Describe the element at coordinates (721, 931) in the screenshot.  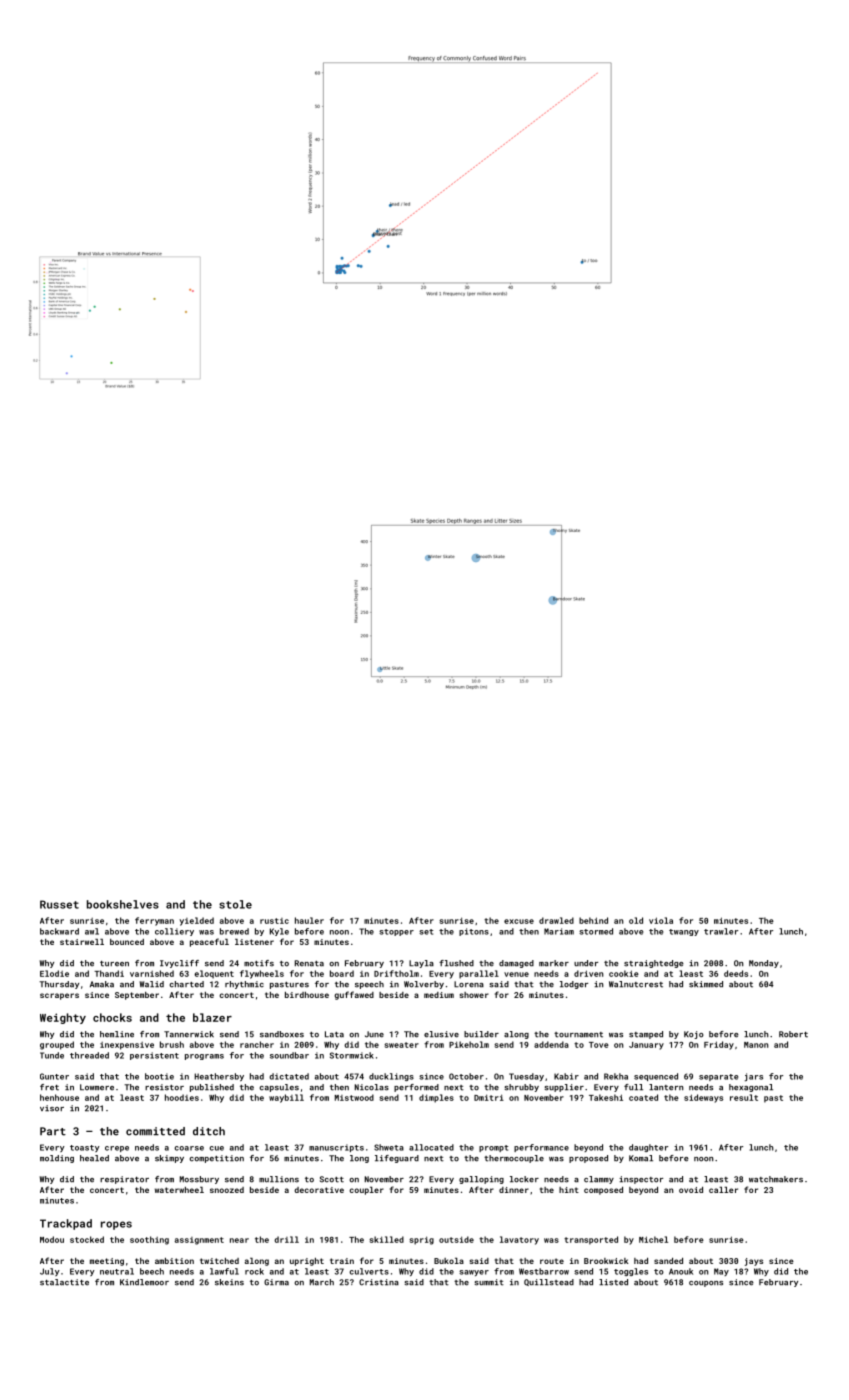
I see `trawler` at that location.
